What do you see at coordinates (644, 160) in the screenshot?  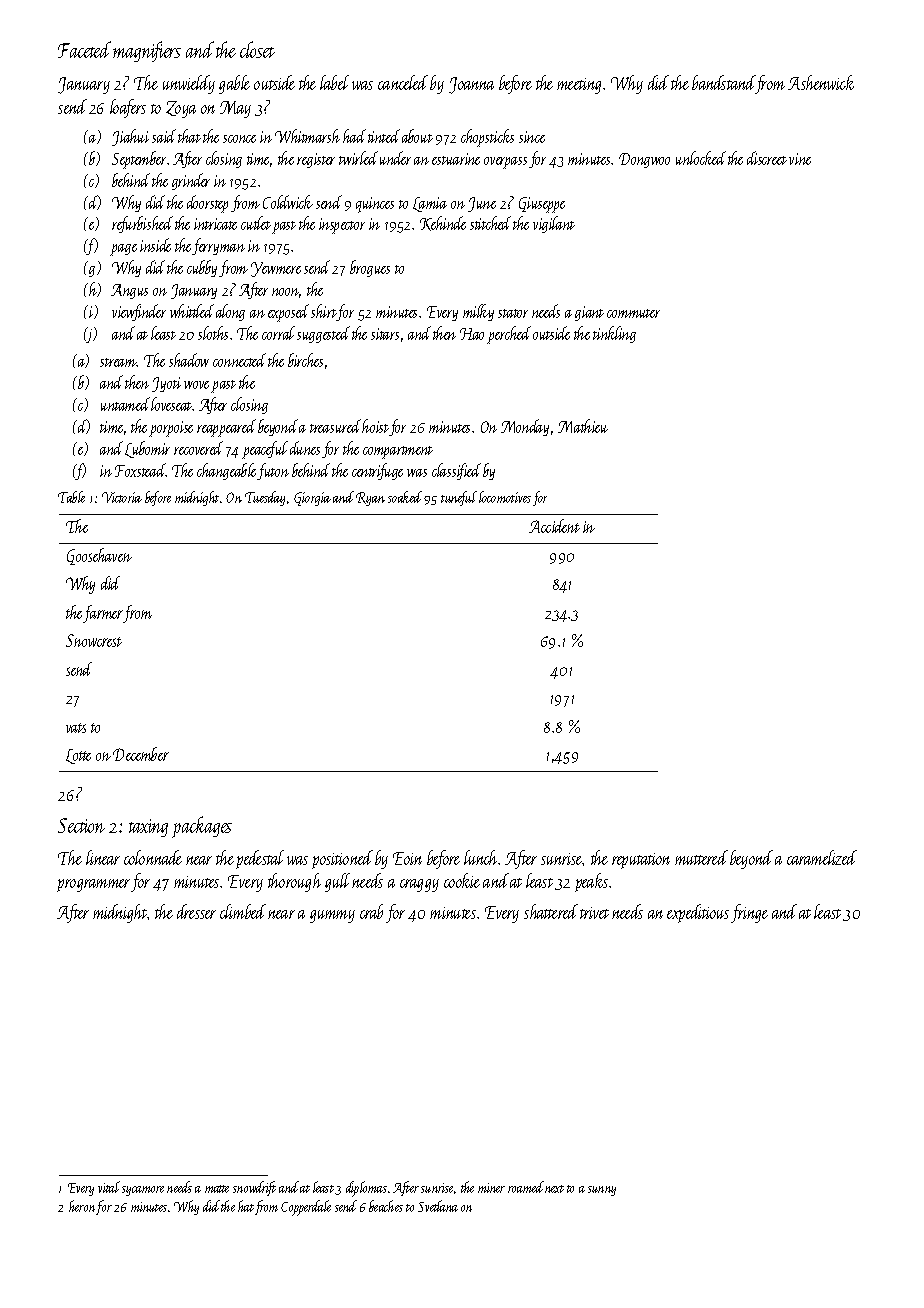 I see `Dongwoo` at bounding box center [644, 160].
